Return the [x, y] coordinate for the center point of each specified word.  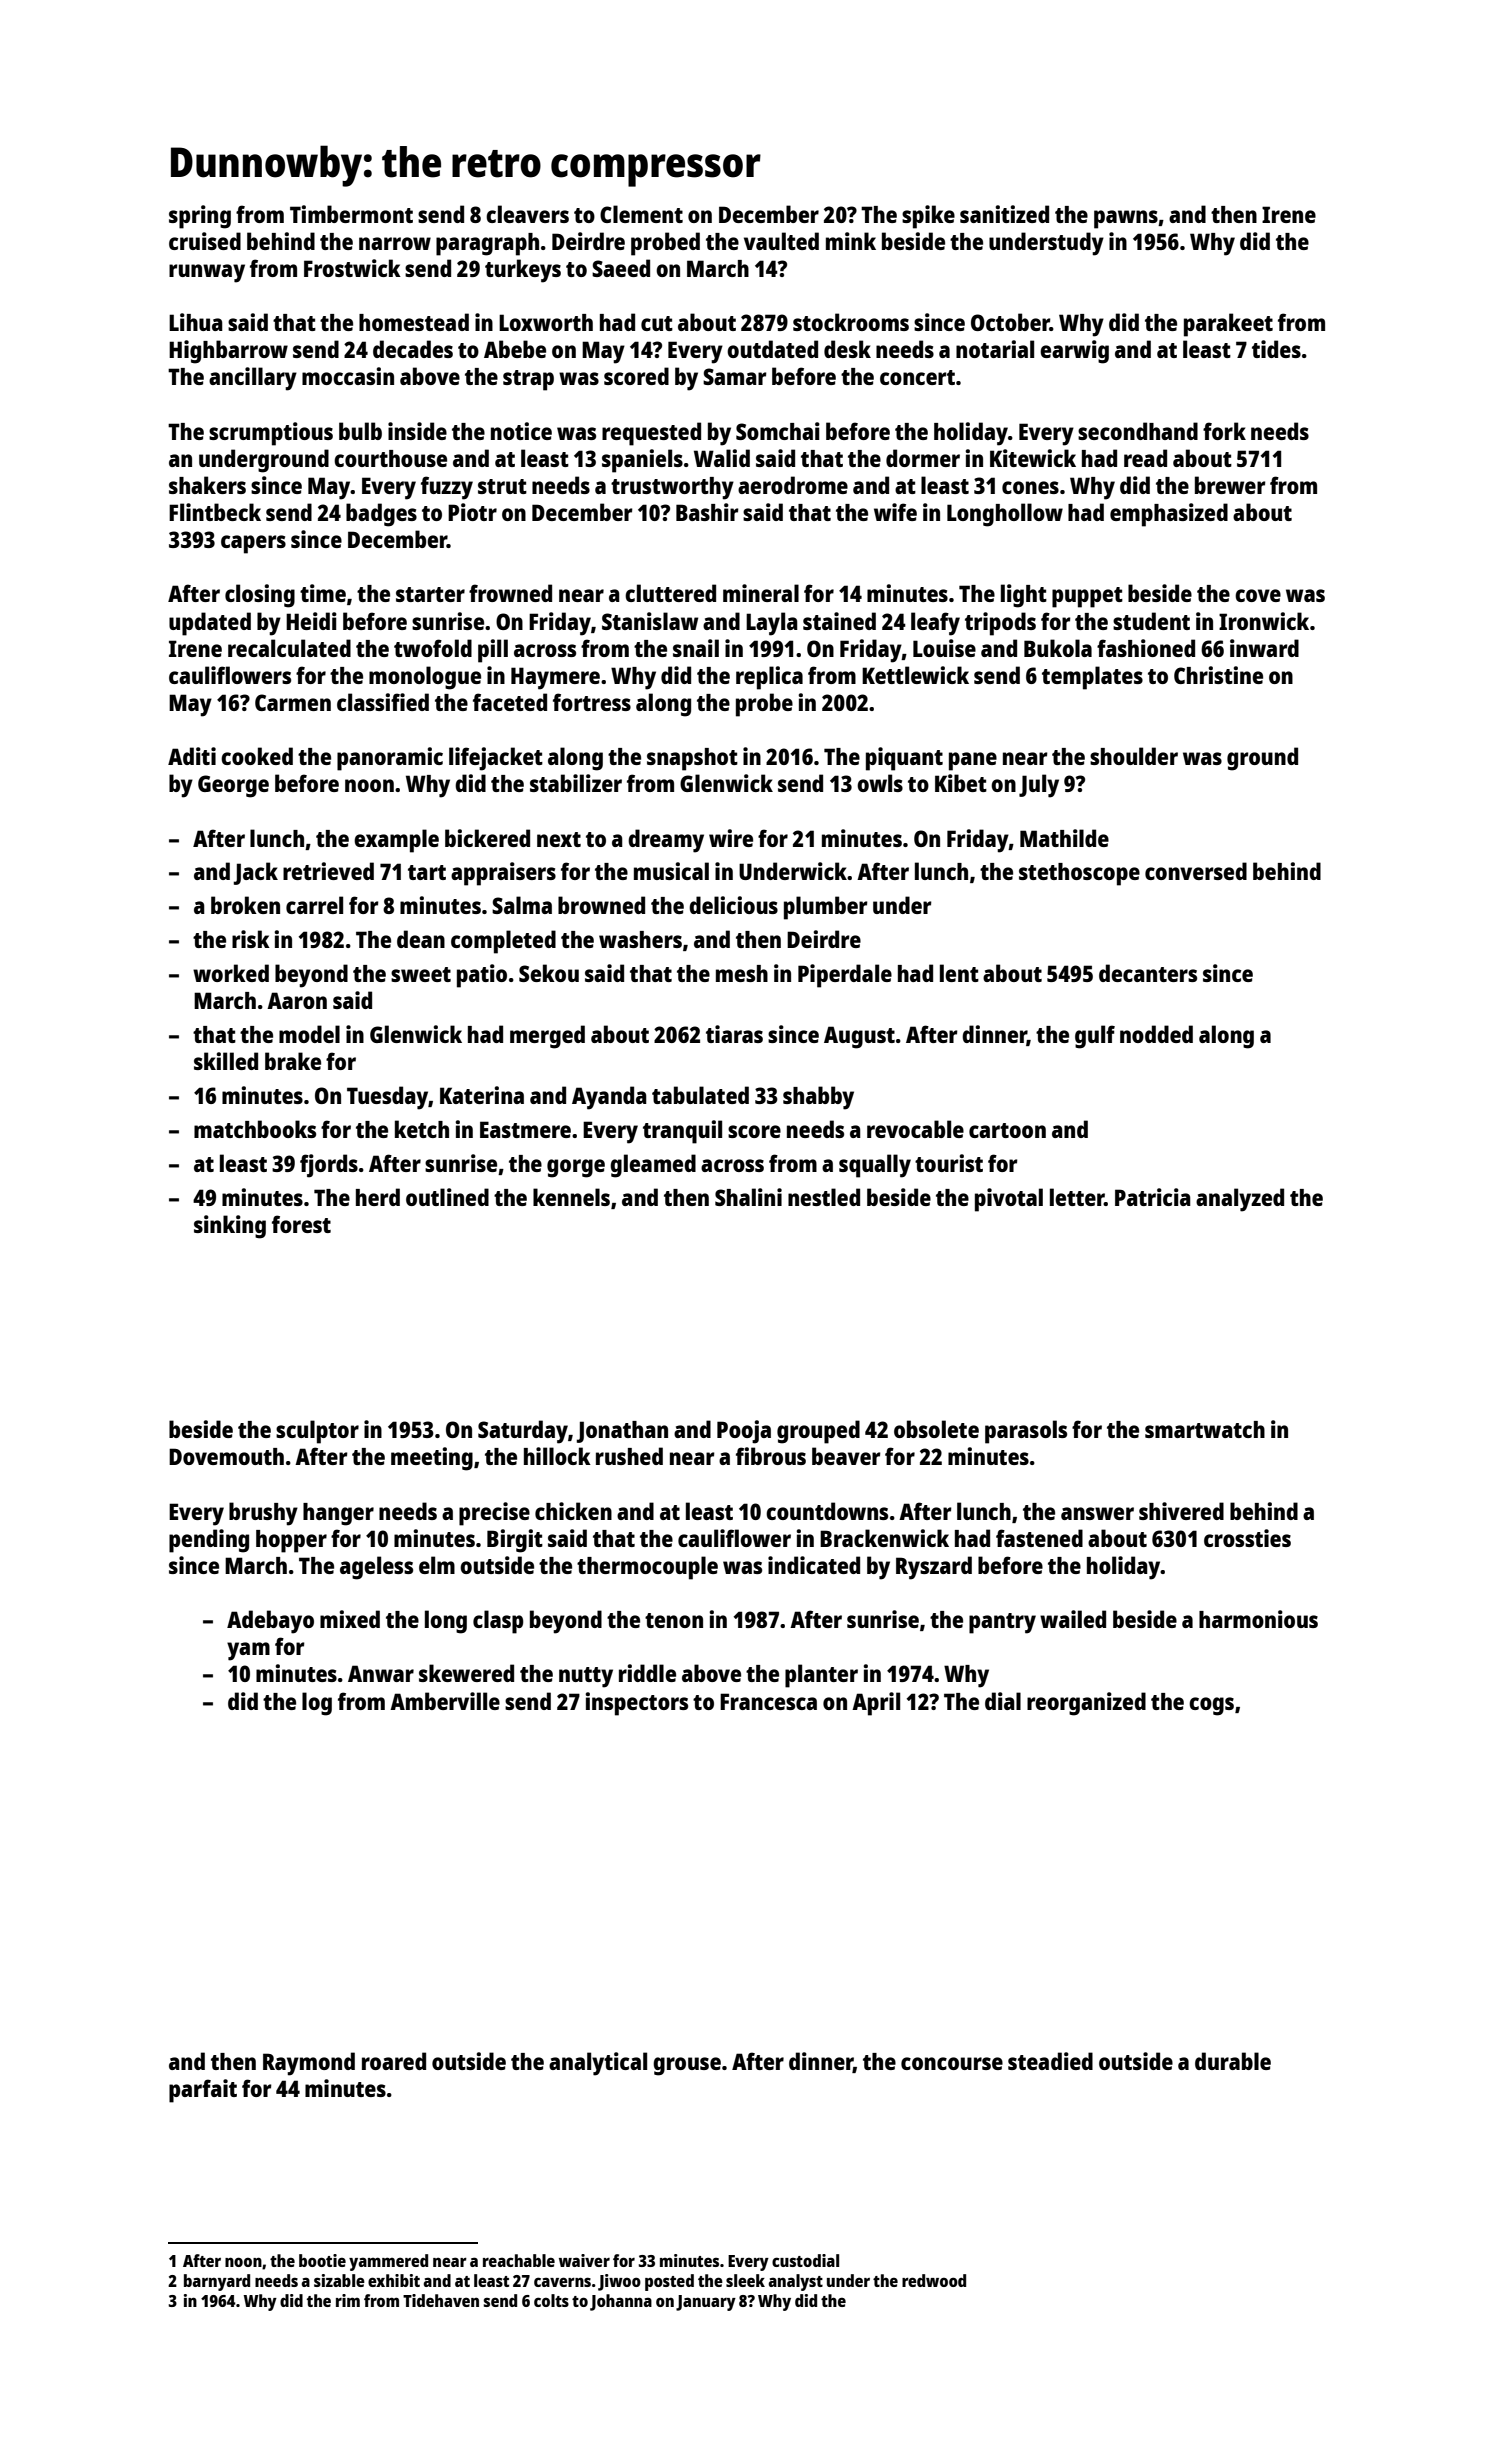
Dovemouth [226, 1456]
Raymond [309, 2064]
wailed [1073, 1619]
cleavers [527, 214]
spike [928, 217]
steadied [1050, 2061]
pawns [1126, 219]
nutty [586, 1677]
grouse [687, 2066]
